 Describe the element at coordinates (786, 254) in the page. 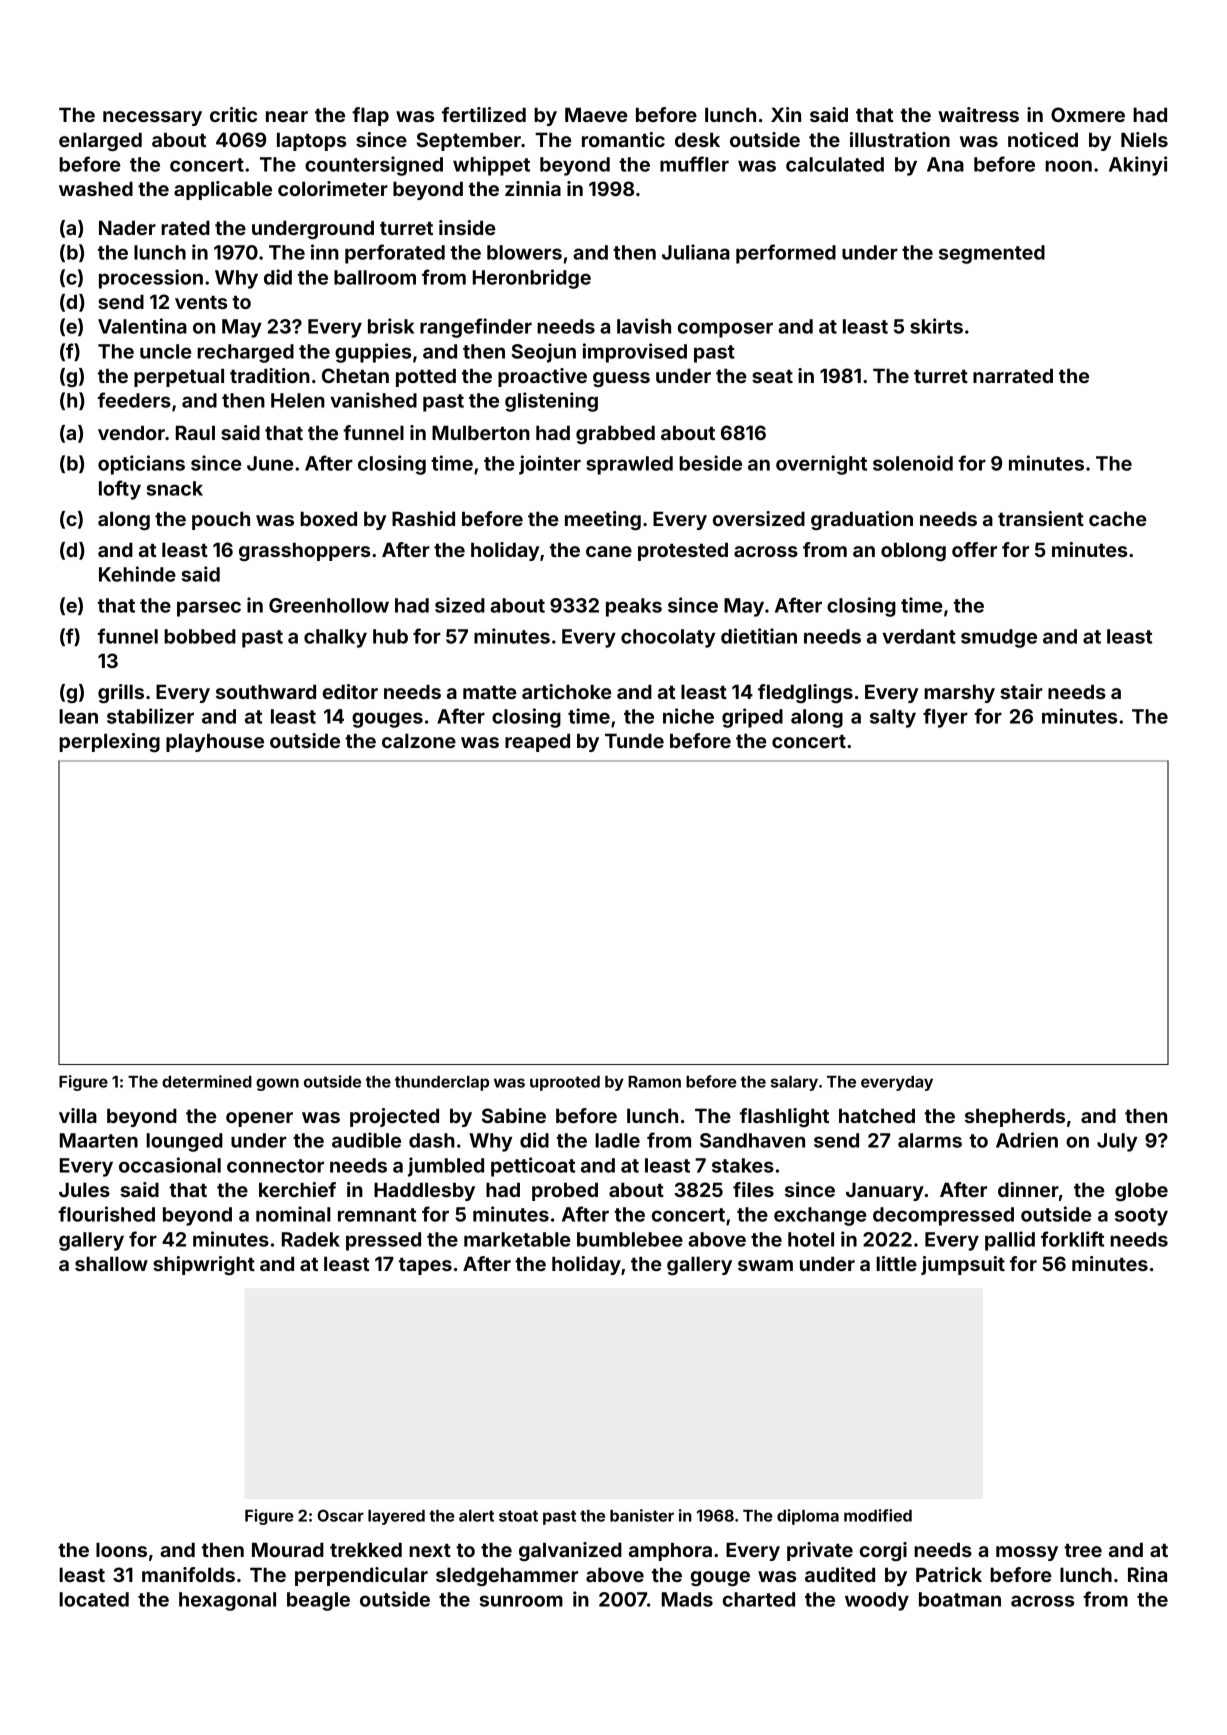

I see `performed` at that location.
